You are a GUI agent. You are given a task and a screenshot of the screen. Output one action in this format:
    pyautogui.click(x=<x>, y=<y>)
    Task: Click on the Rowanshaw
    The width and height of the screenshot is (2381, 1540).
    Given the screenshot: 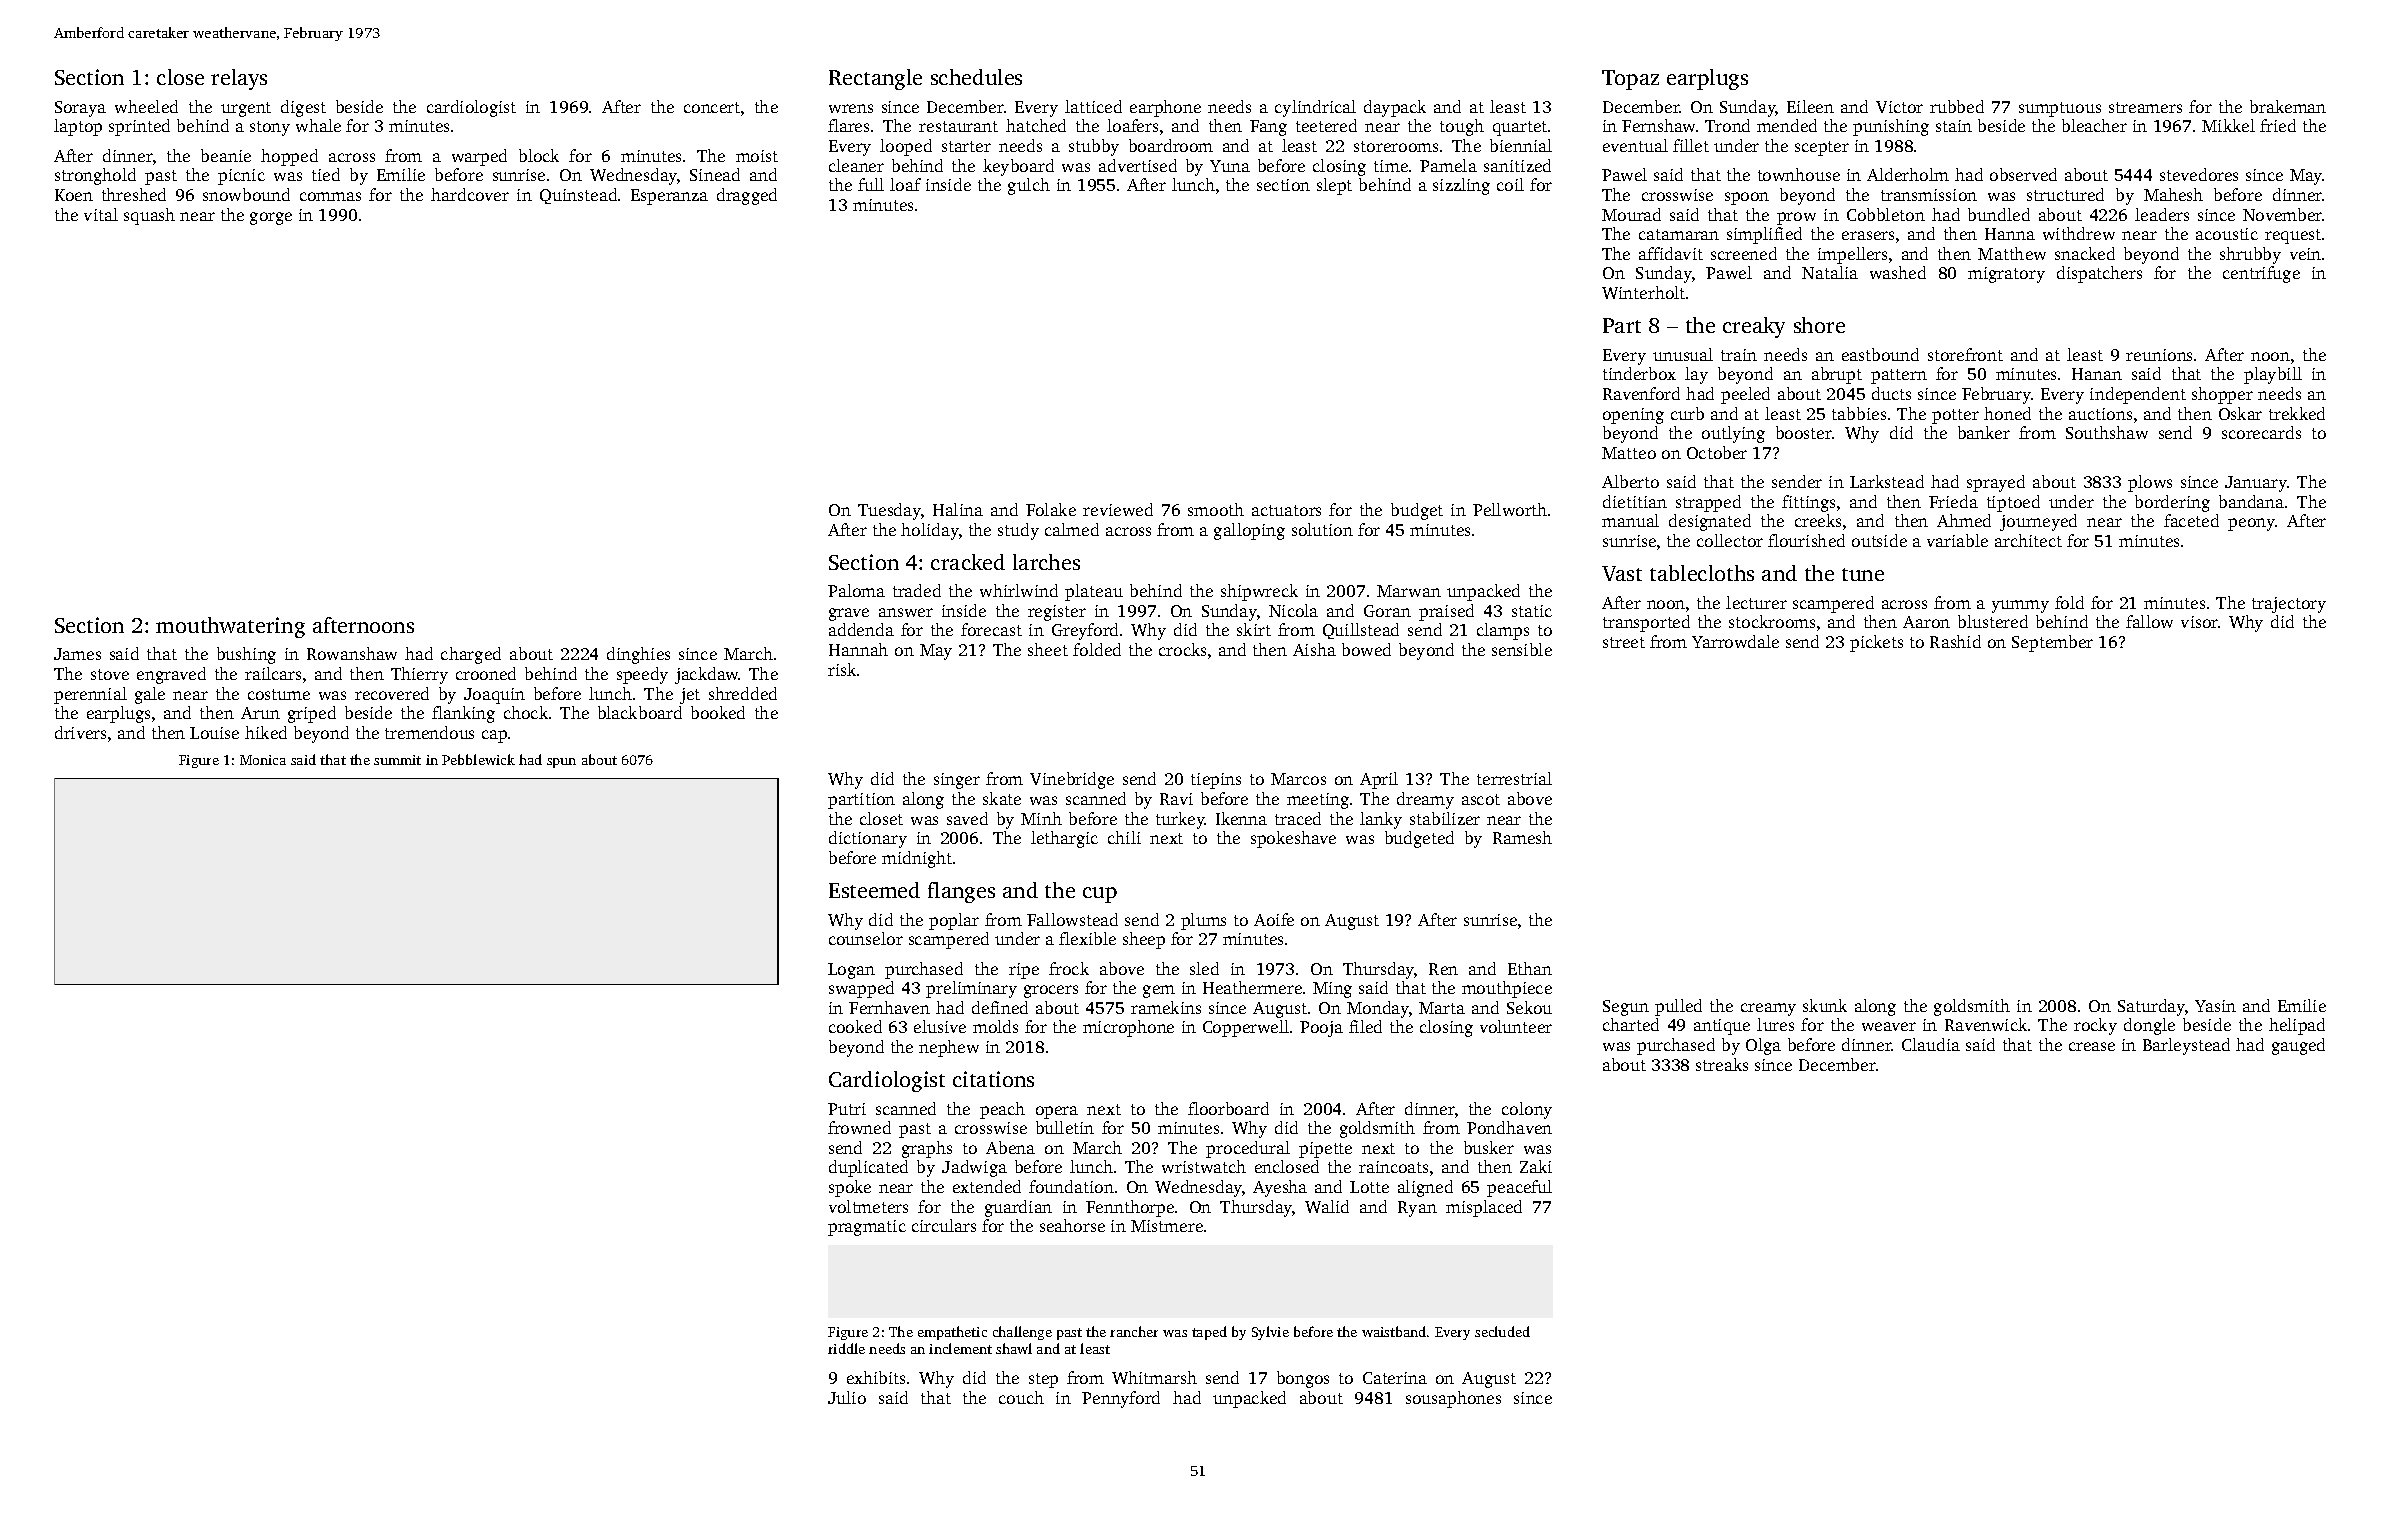 What is the action you would take?
    pyautogui.click(x=352, y=653)
